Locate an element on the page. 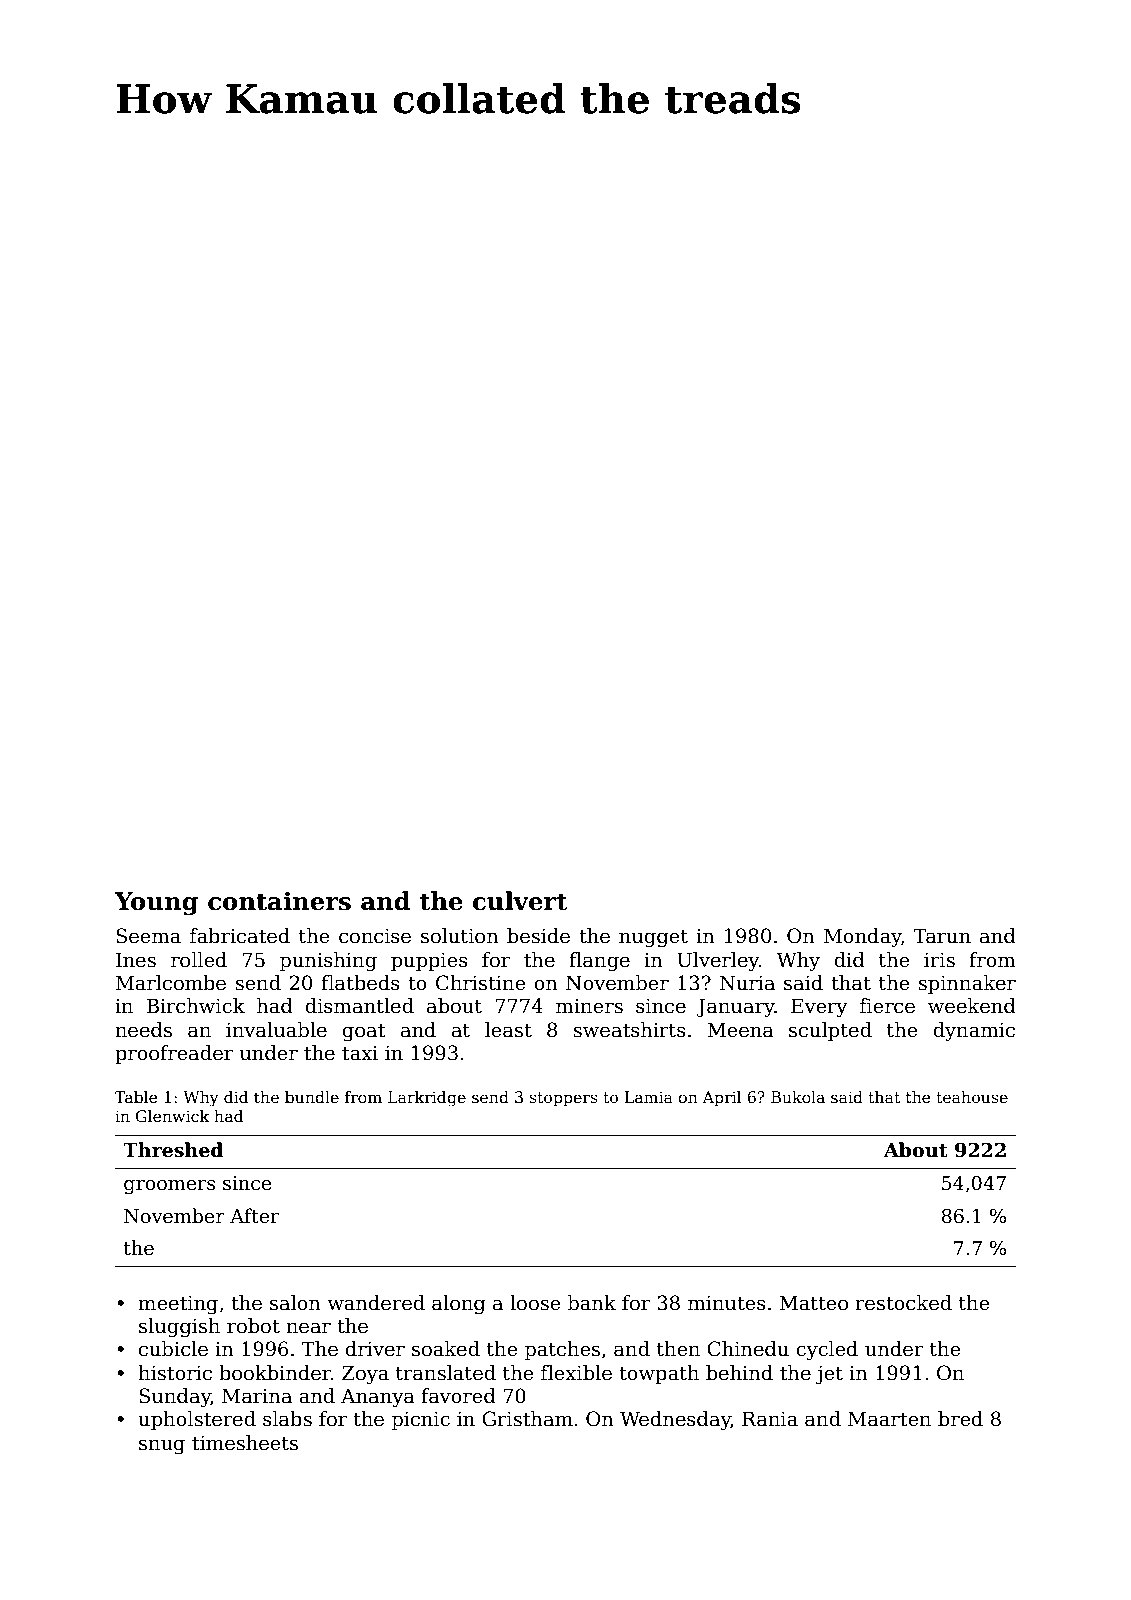 The height and width of the document is (1600, 1131). loose is located at coordinates (535, 1303).
